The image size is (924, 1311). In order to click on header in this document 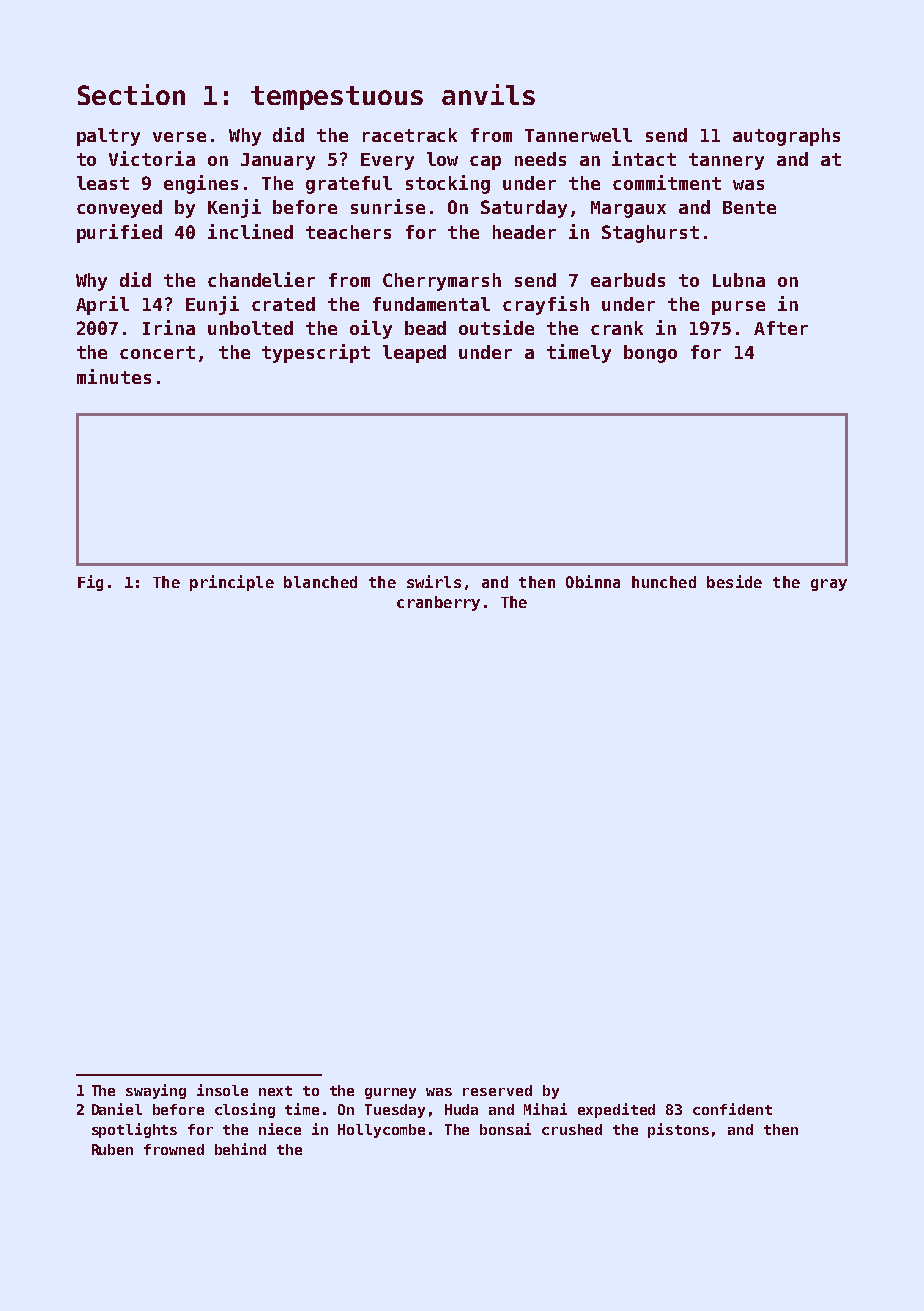, I will do `click(524, 232)`.
